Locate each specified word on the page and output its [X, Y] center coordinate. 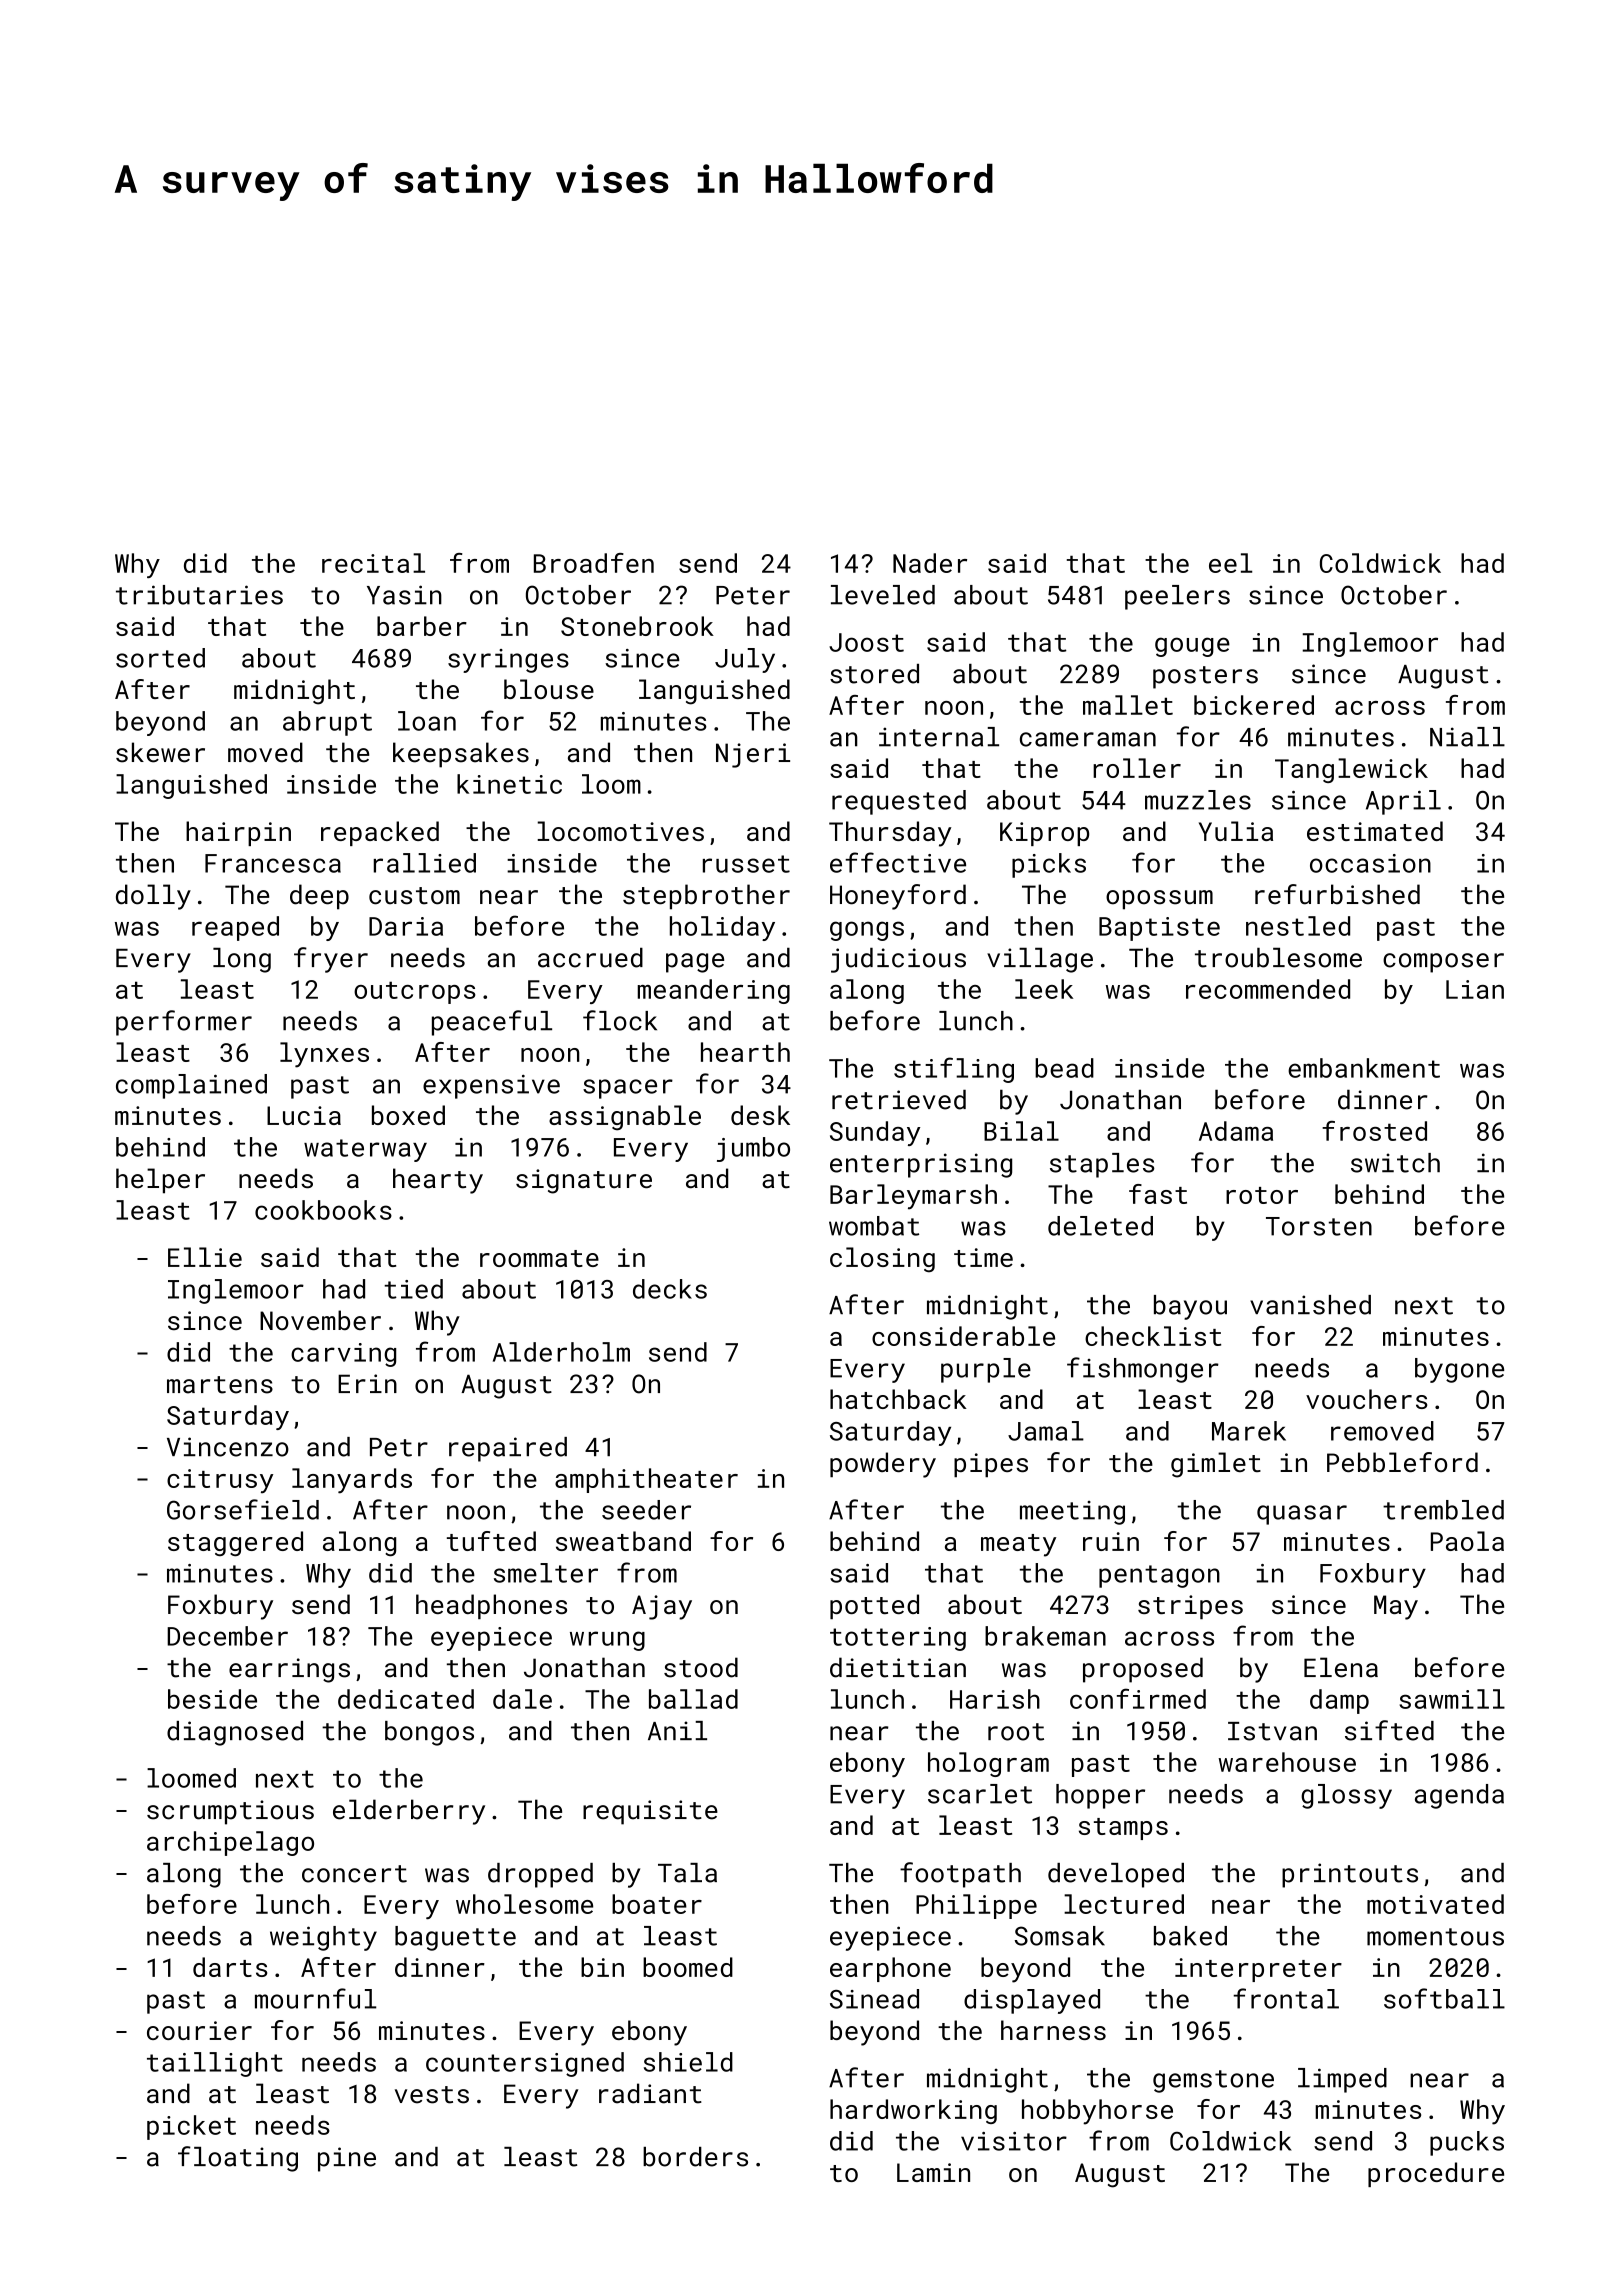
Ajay [662, 1607]
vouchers [1366, 1399]
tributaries [199, 595]
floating [238, 2159]
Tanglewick [1351, 770]
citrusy [220, 1481]
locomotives [620, 831]
